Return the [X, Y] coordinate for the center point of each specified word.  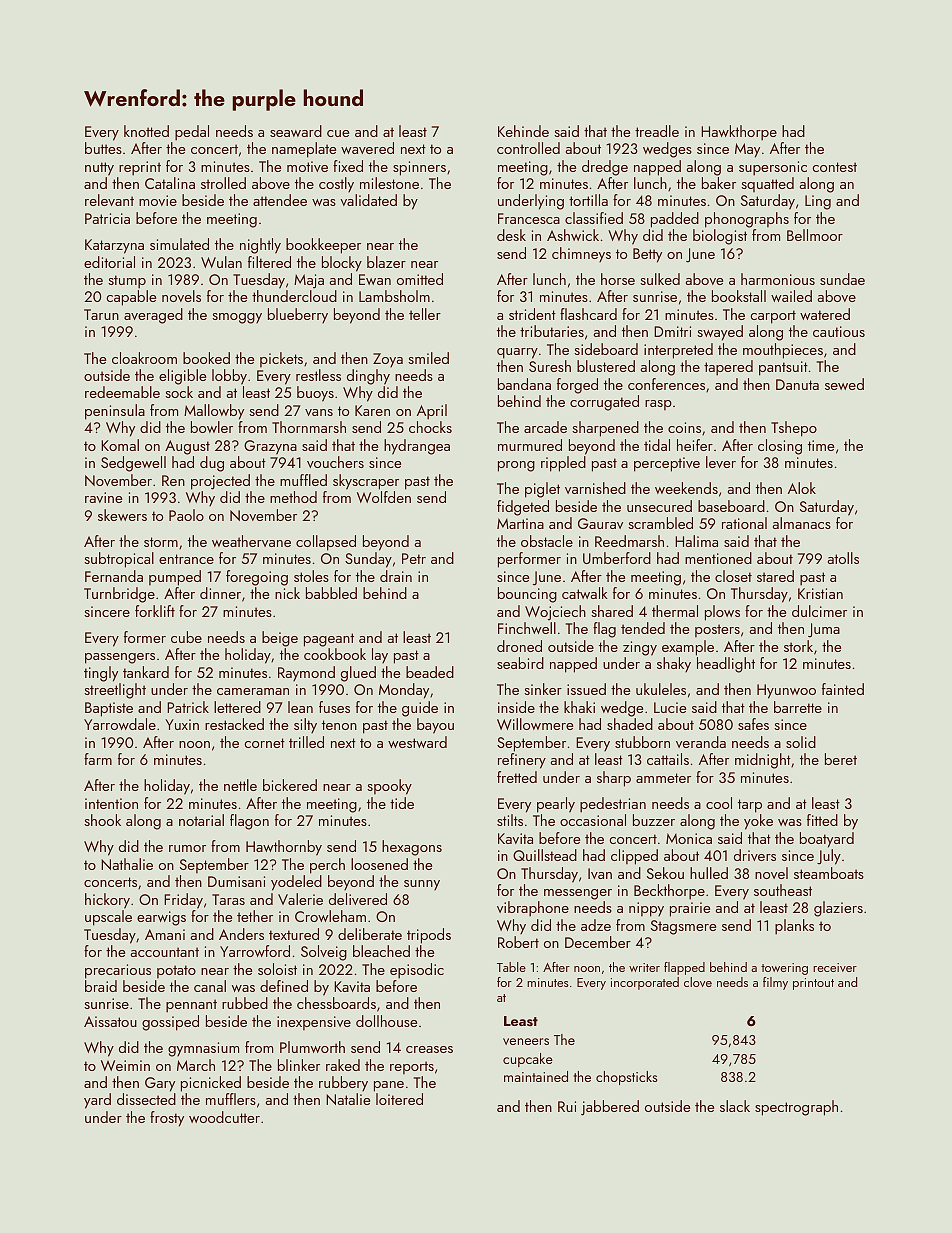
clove [698, 982]
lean [300, 707]
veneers [526, 1041]
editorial [109, 262]
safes [753, 724]
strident [532, 314]
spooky [389, 787]
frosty [167, 1119]
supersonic [773, 168]
